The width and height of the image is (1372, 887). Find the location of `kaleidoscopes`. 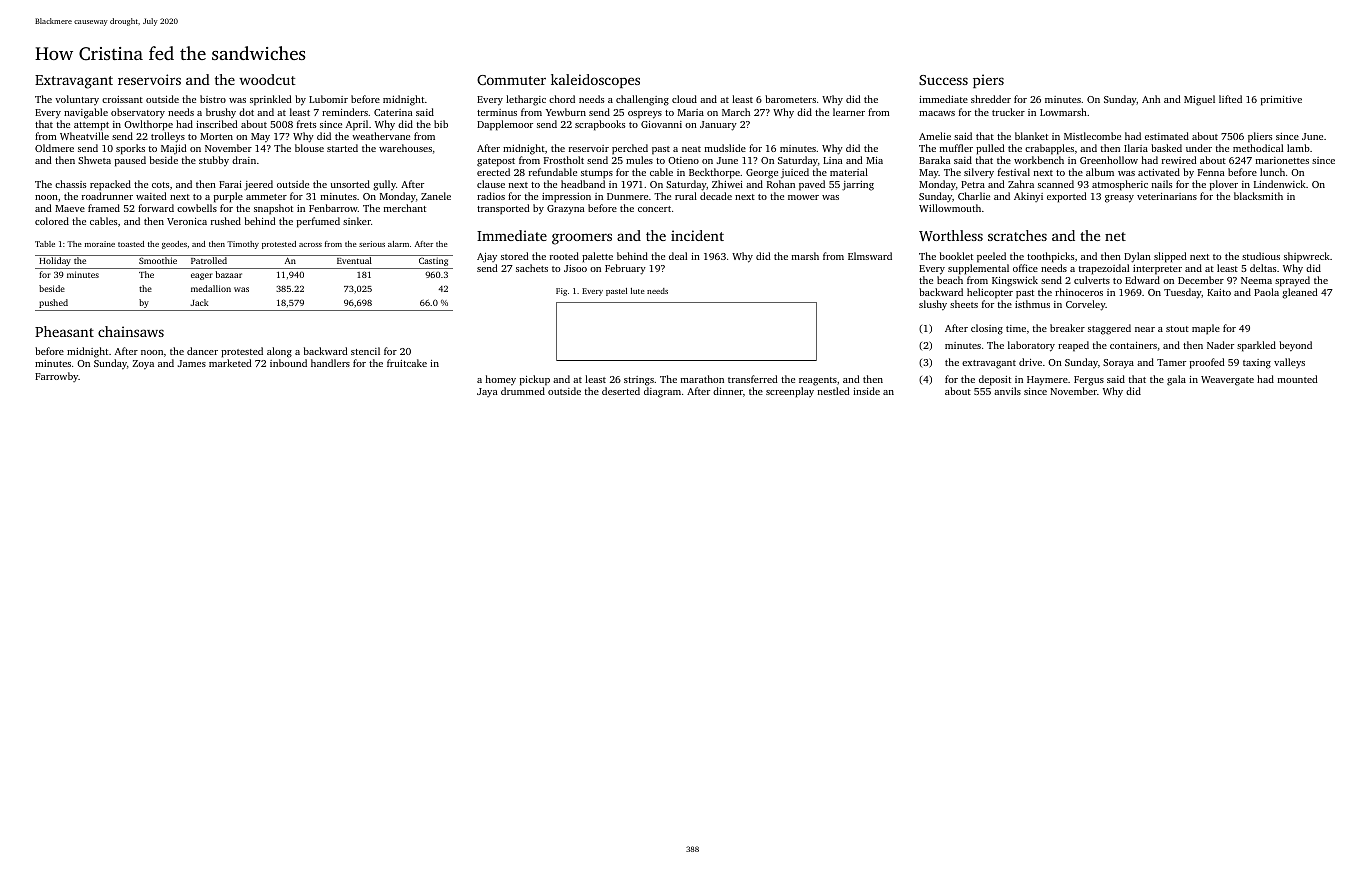

kaleidoscopes is located at coordinates (595, 81).
